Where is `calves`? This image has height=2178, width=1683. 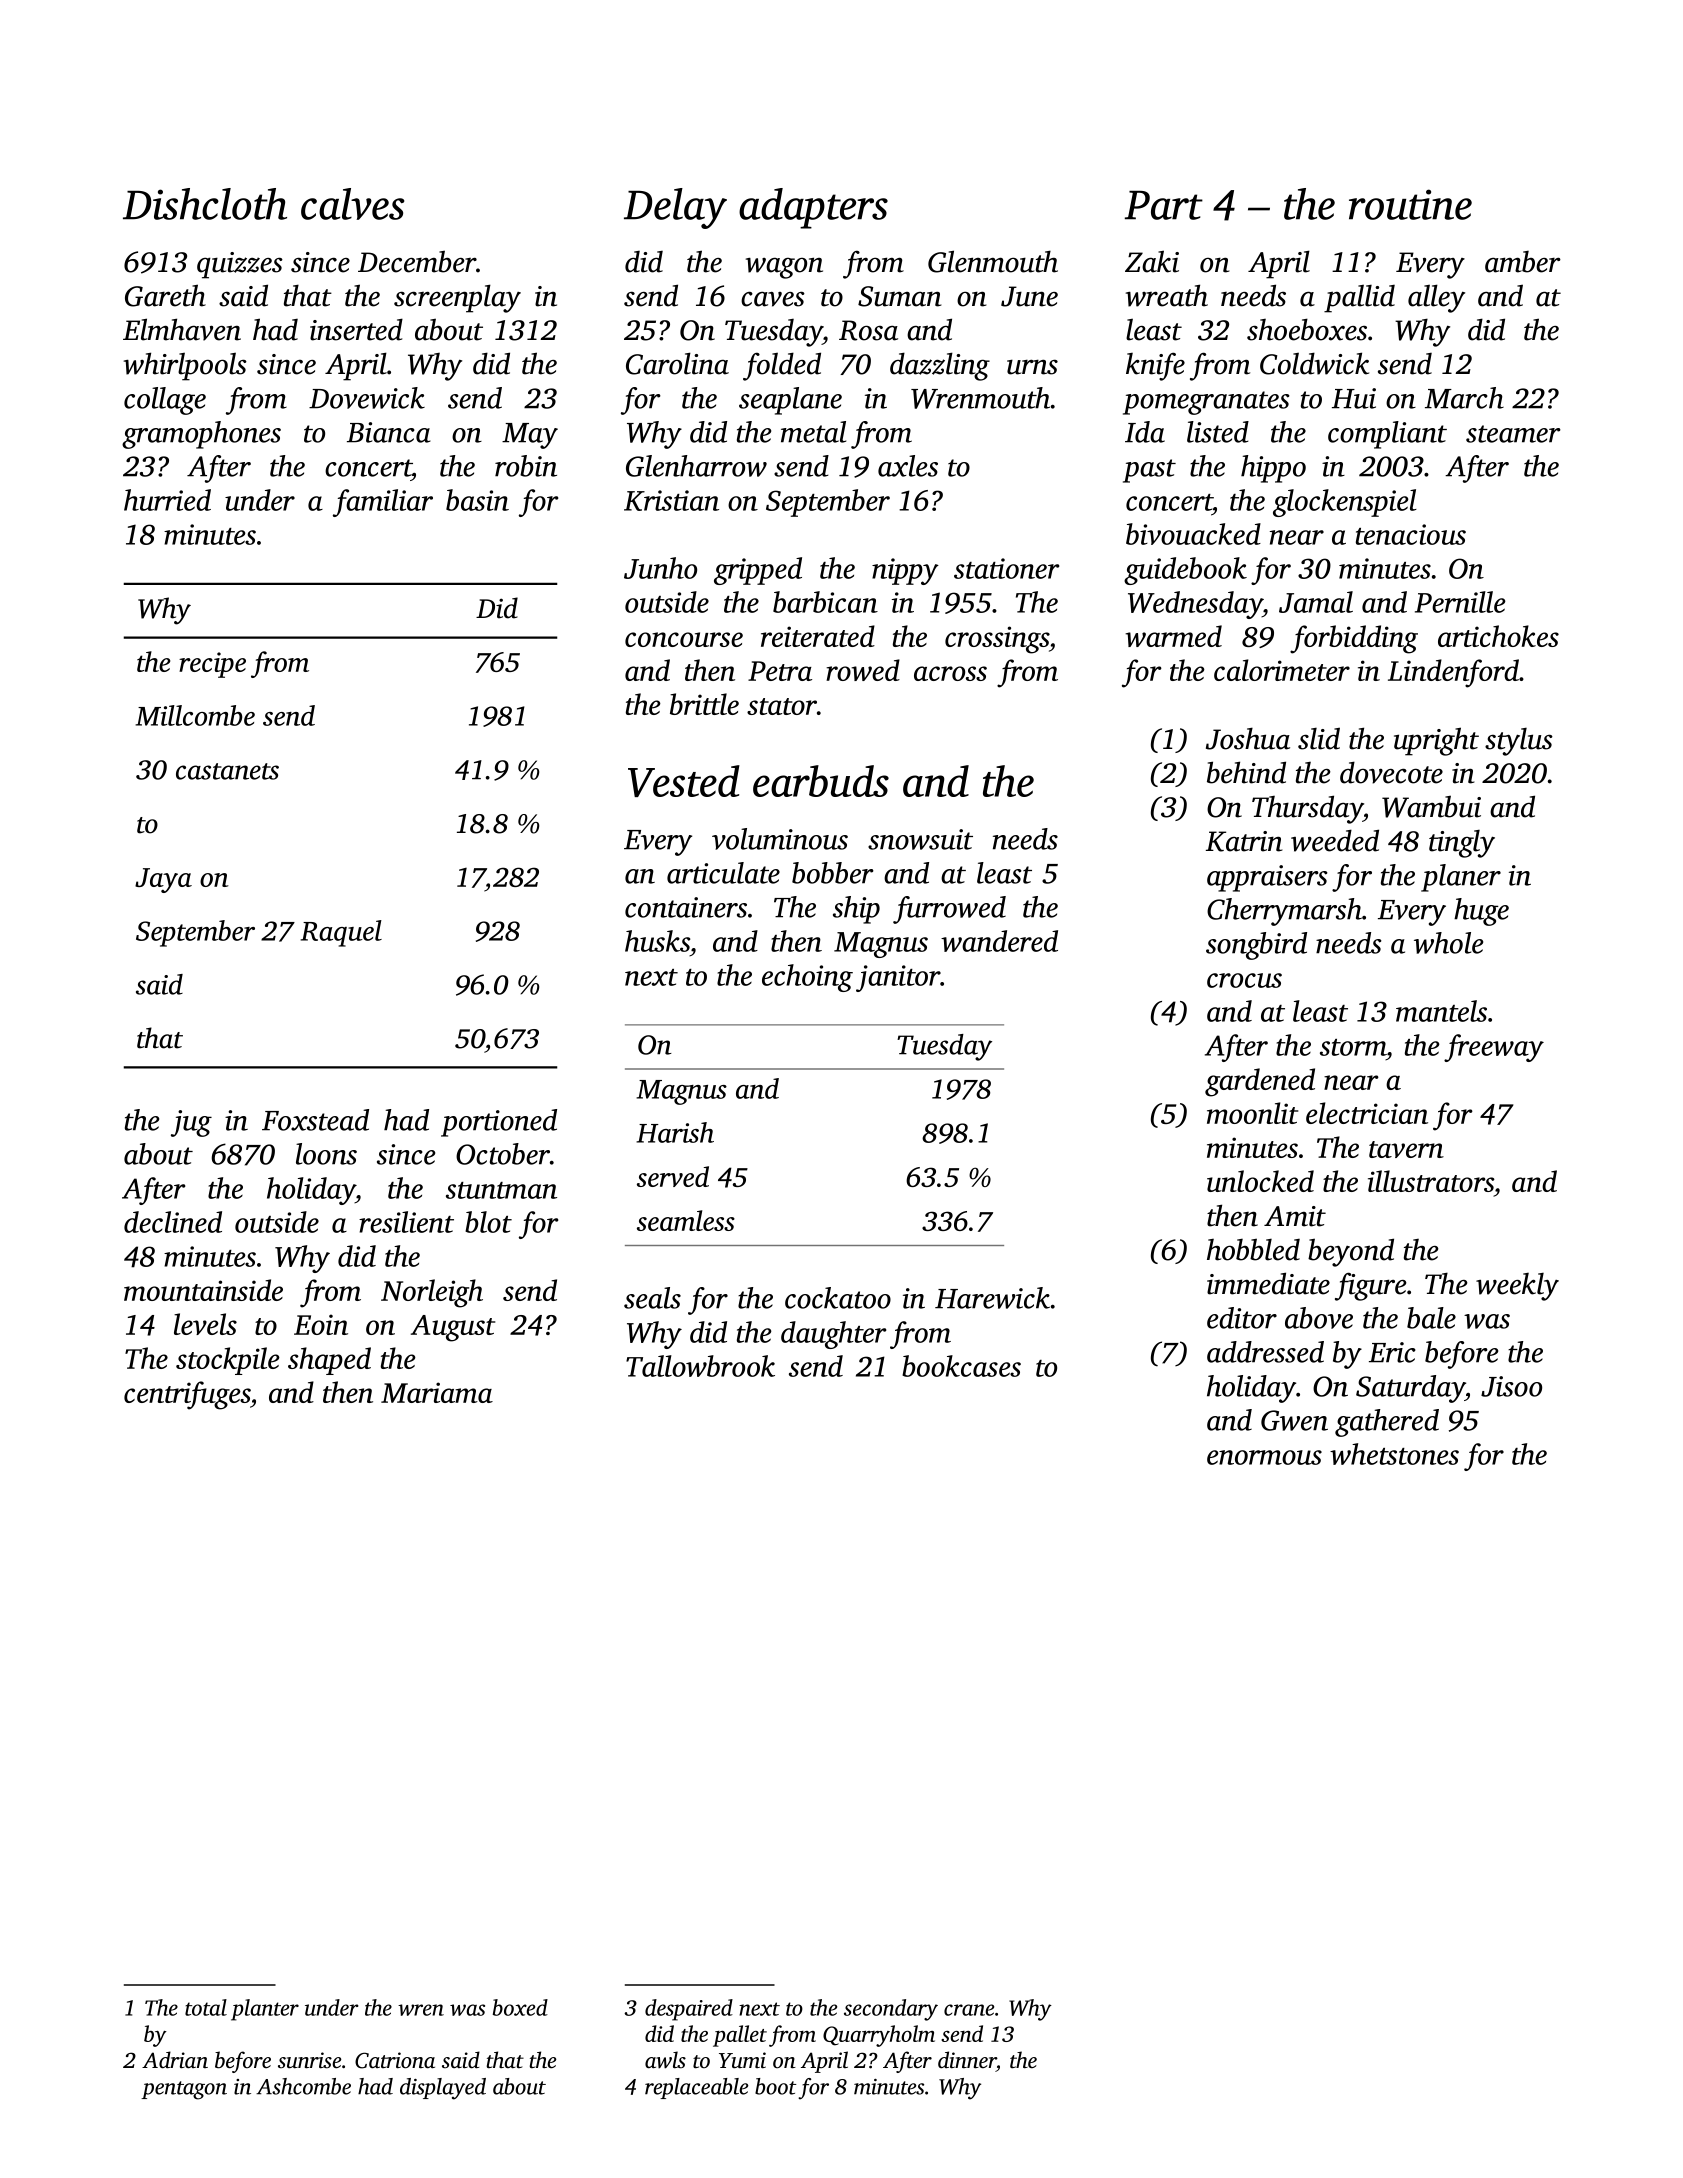
calves is located at coordinates (352, 204).
